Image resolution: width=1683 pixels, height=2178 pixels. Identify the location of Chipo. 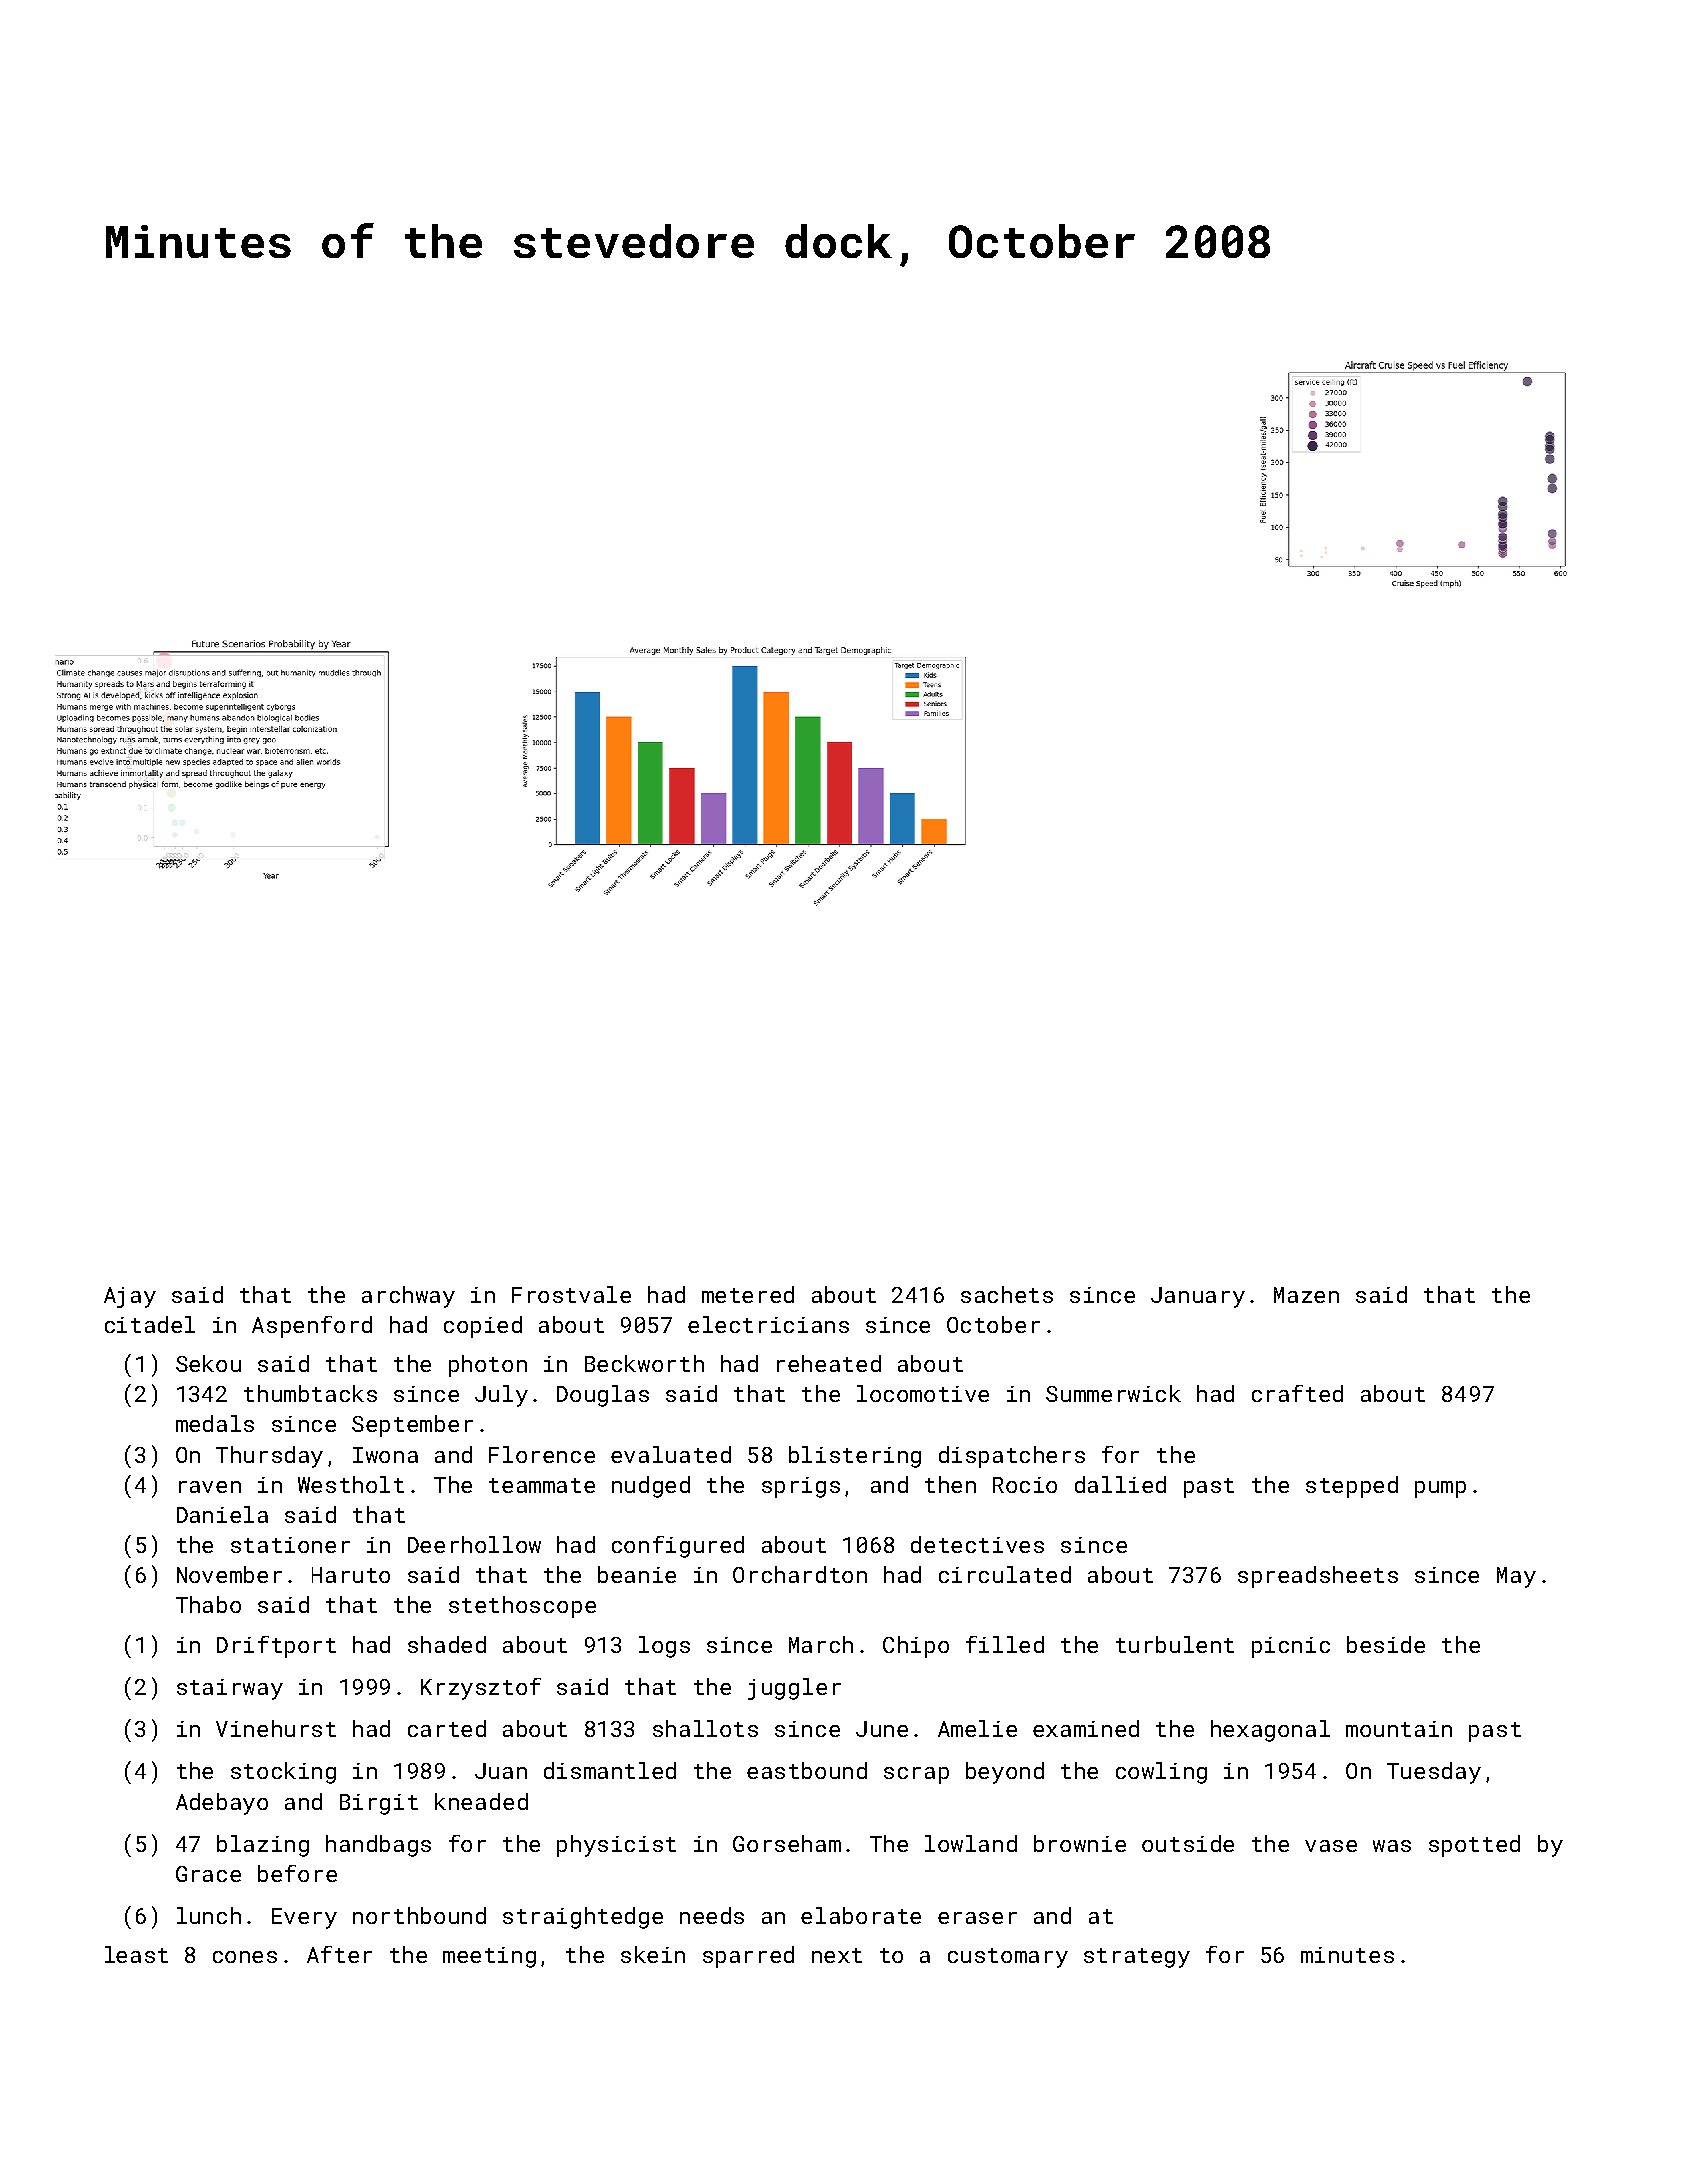
(916, 1647).
